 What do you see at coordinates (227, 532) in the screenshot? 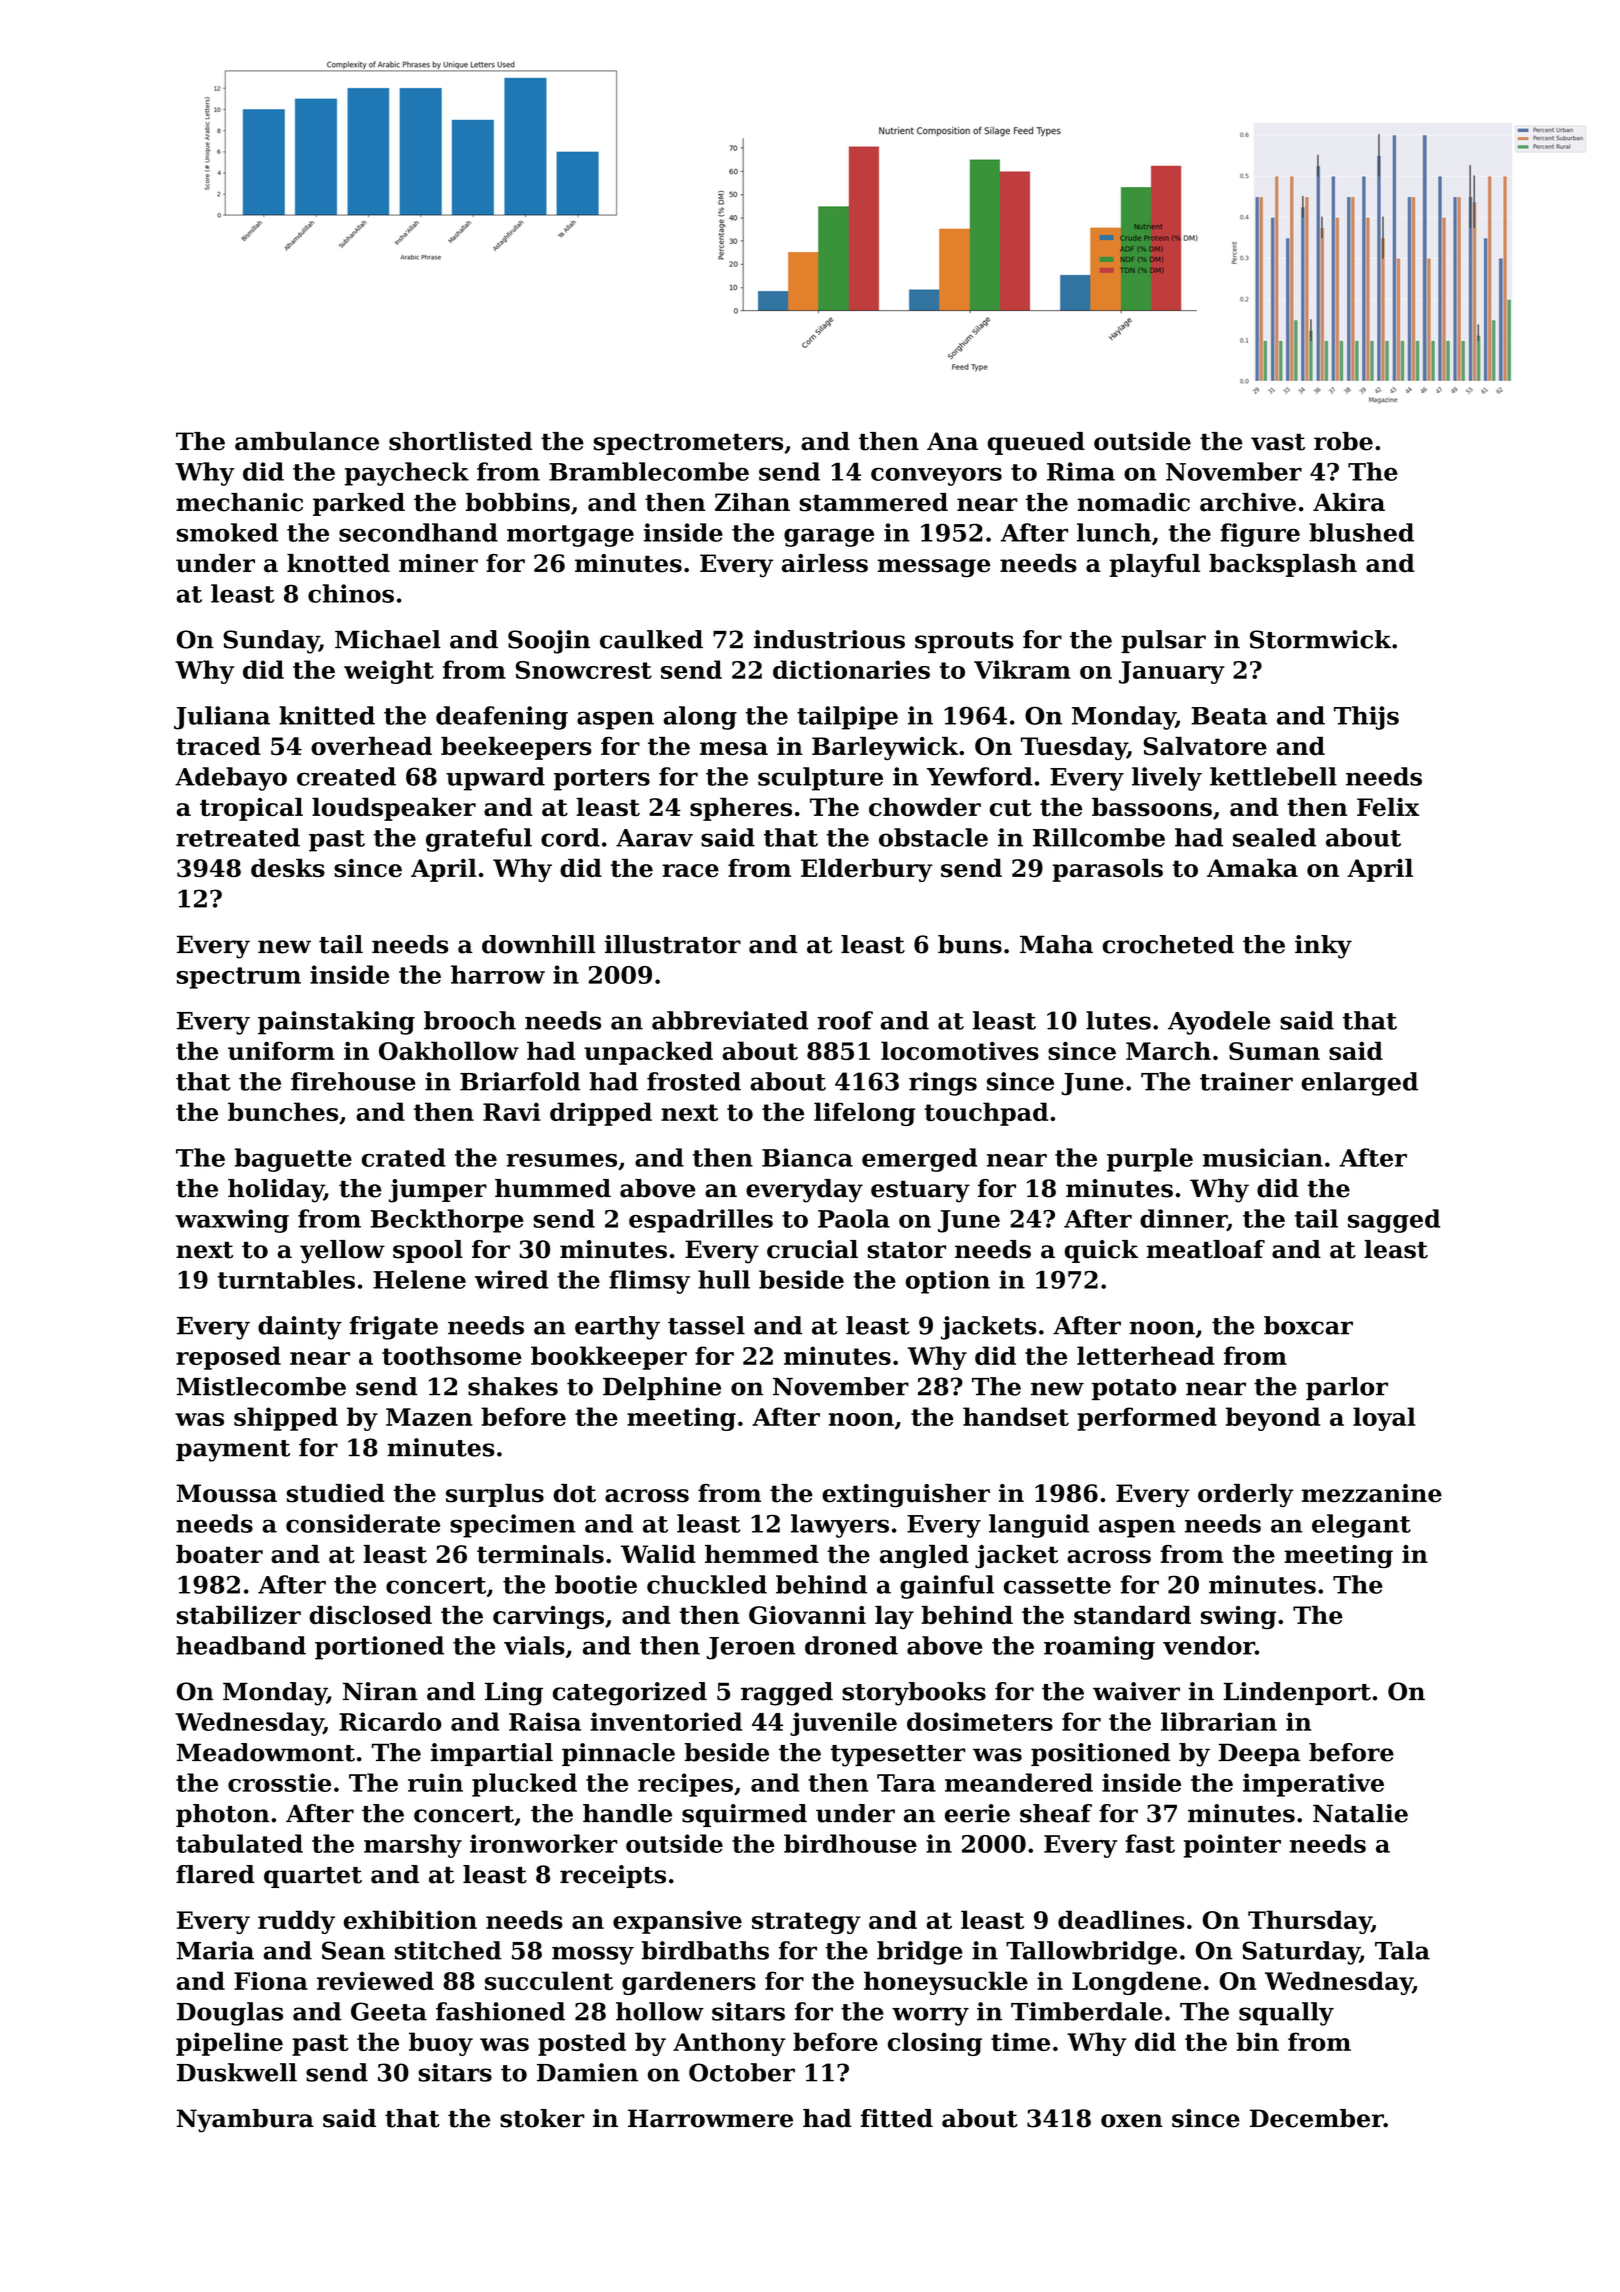
I see `smoked` at bounding box center [227, 532].
